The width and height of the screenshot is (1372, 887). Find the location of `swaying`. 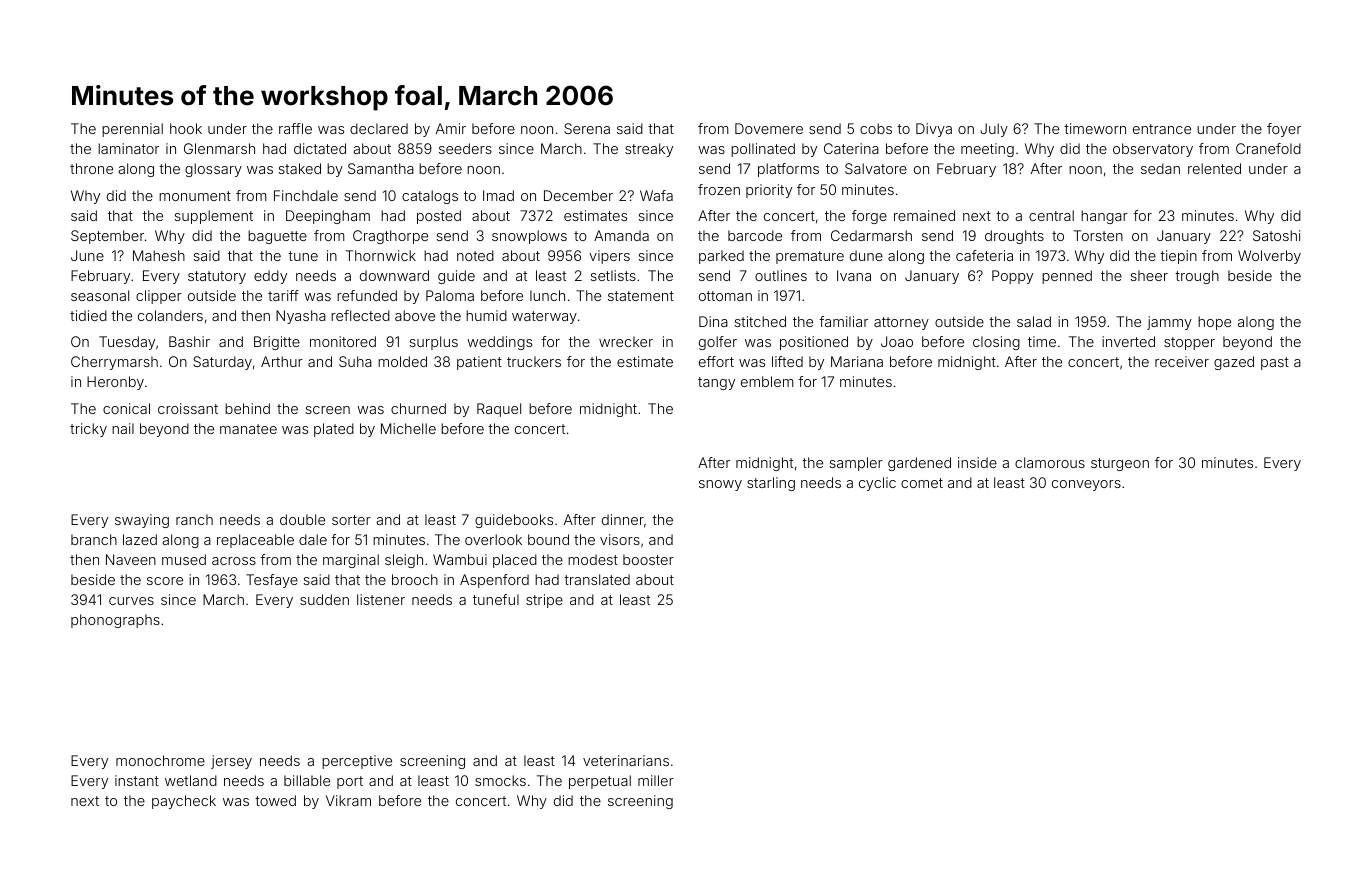

swaying is located at coordinates (142, 521).
